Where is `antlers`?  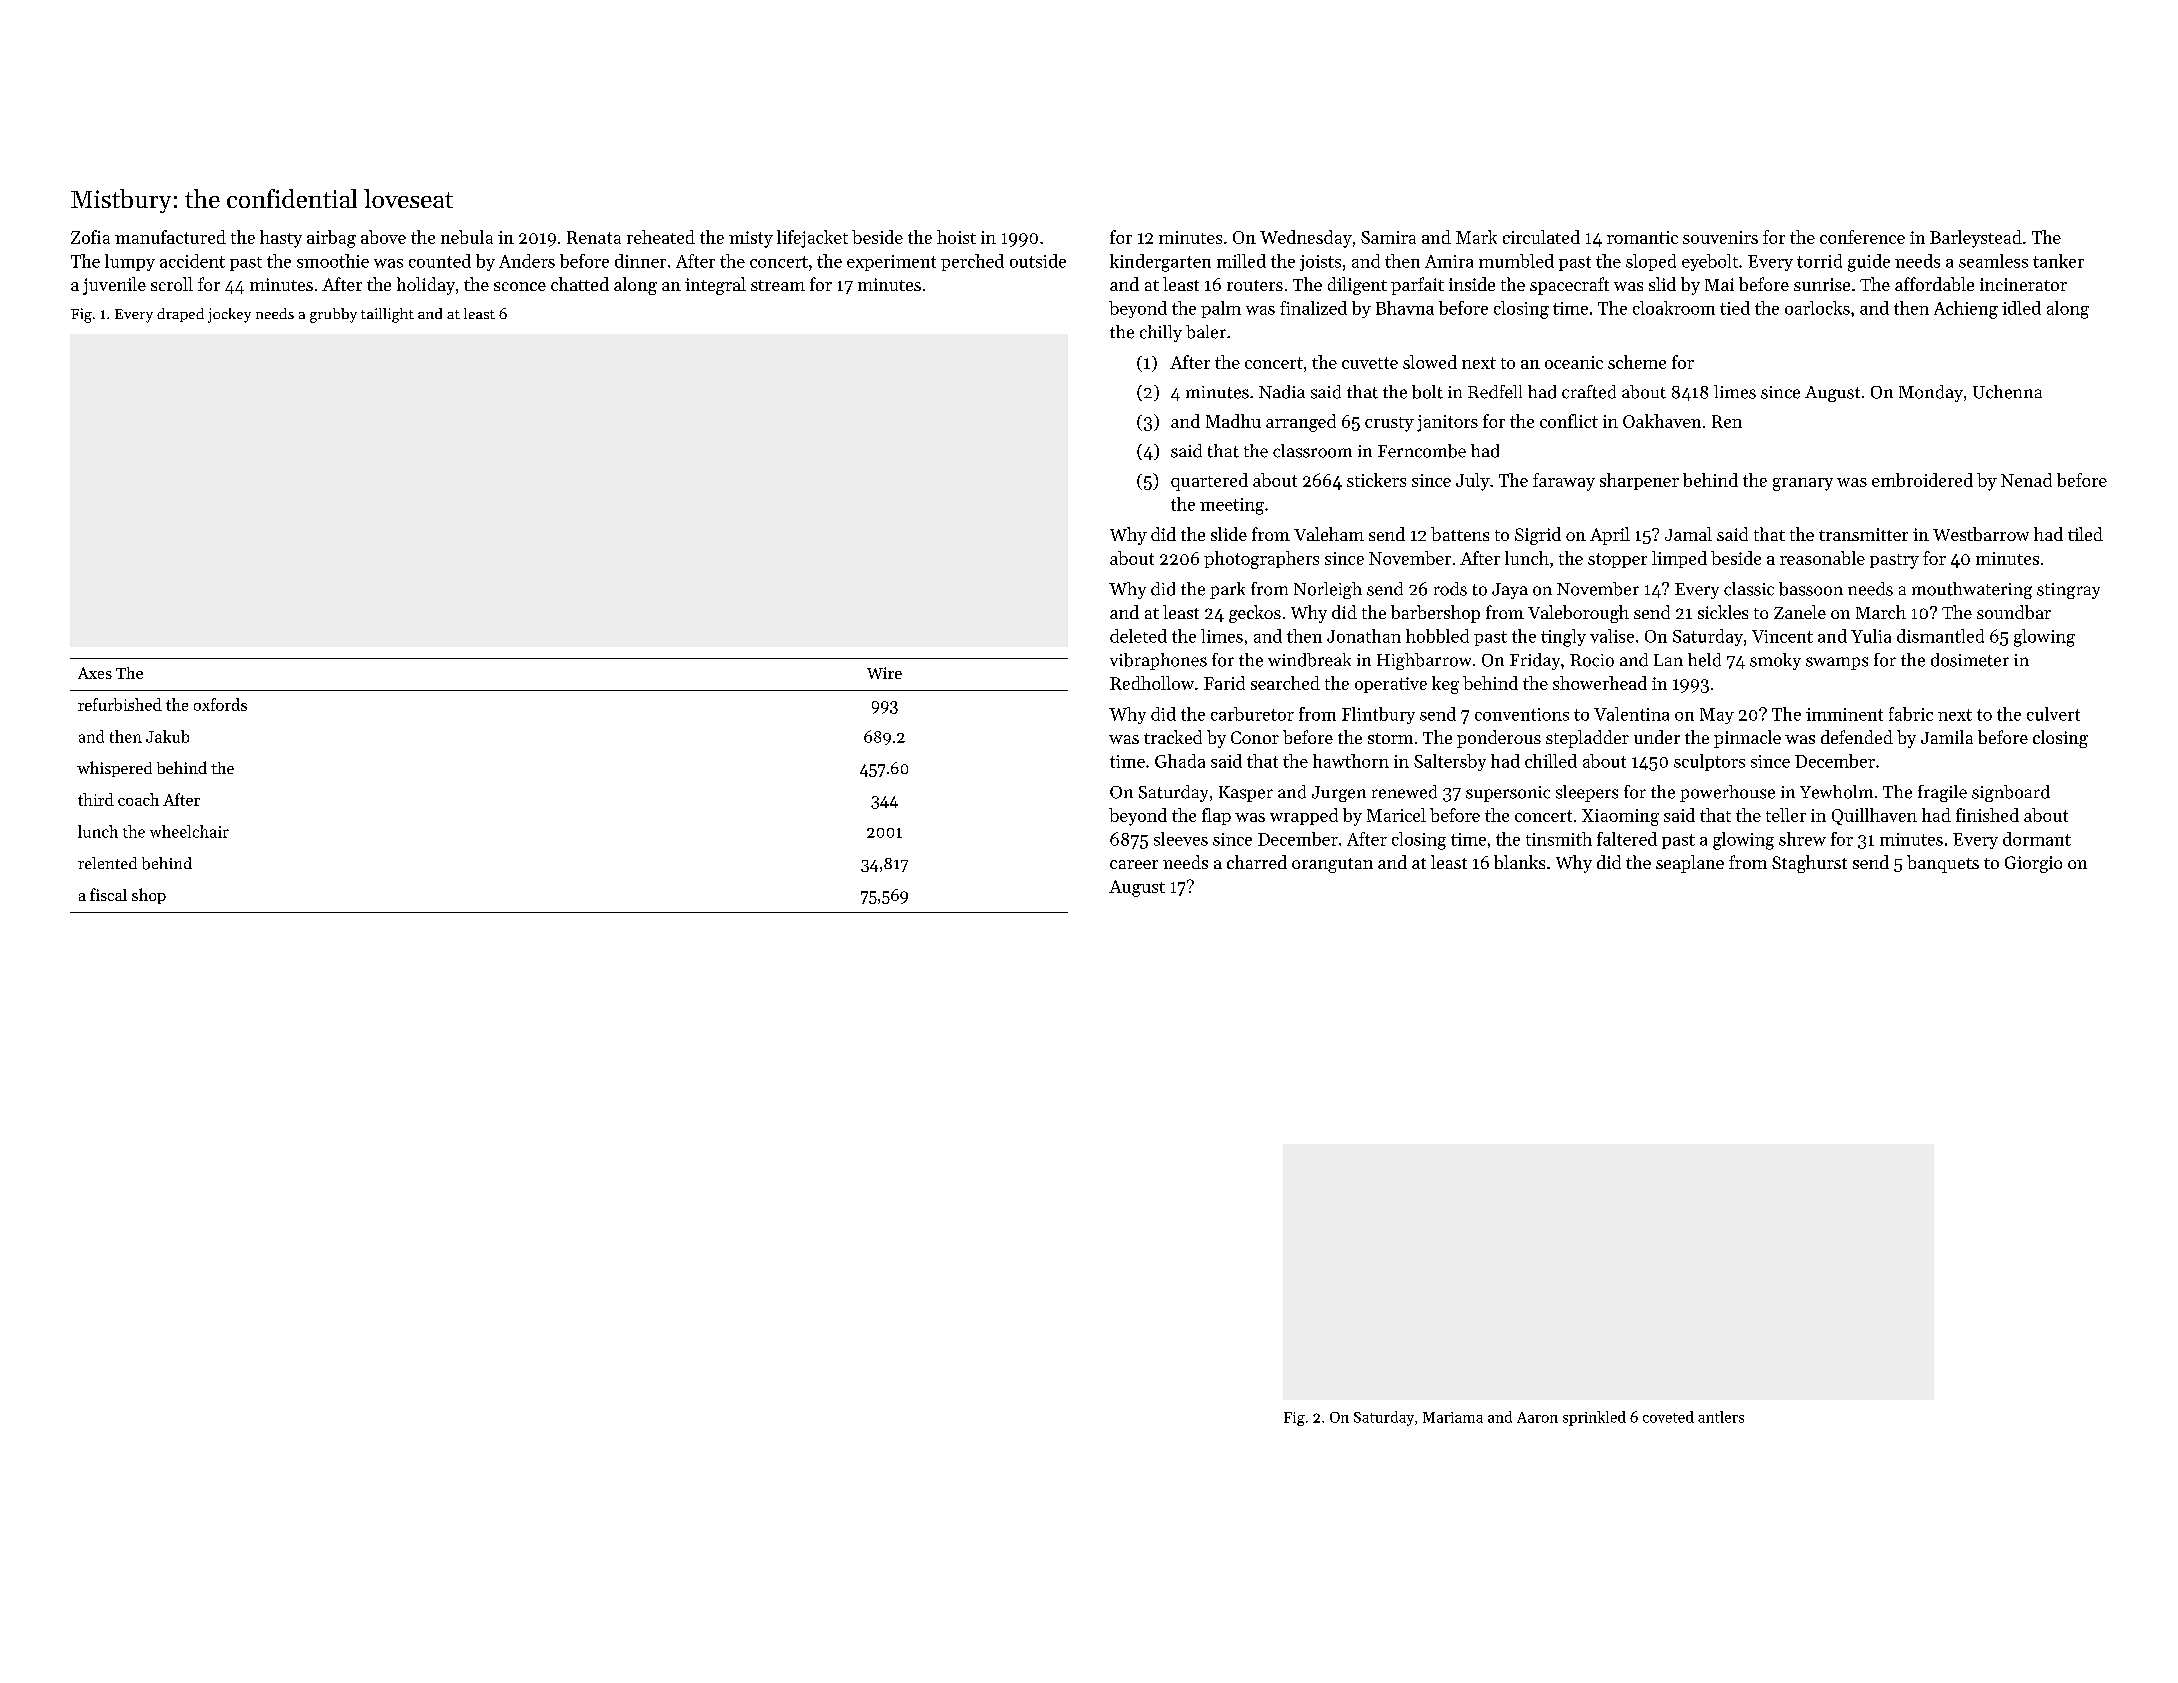
antlers is located at coordinates (1721, 1417).
